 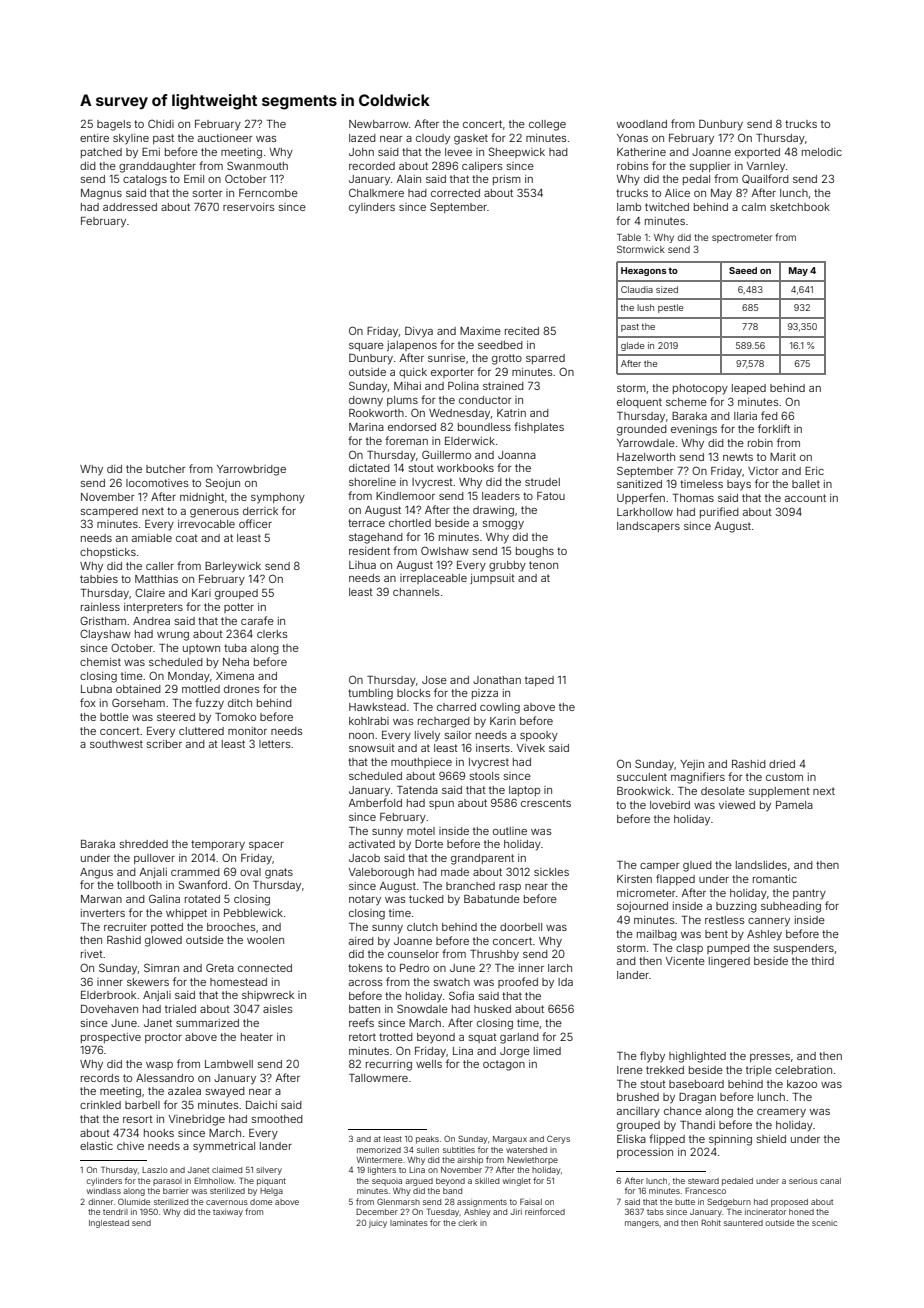 What do you see at coordinates (719, 512) in the screenshot?
I see `purified` at bounding box center [719, 512].
